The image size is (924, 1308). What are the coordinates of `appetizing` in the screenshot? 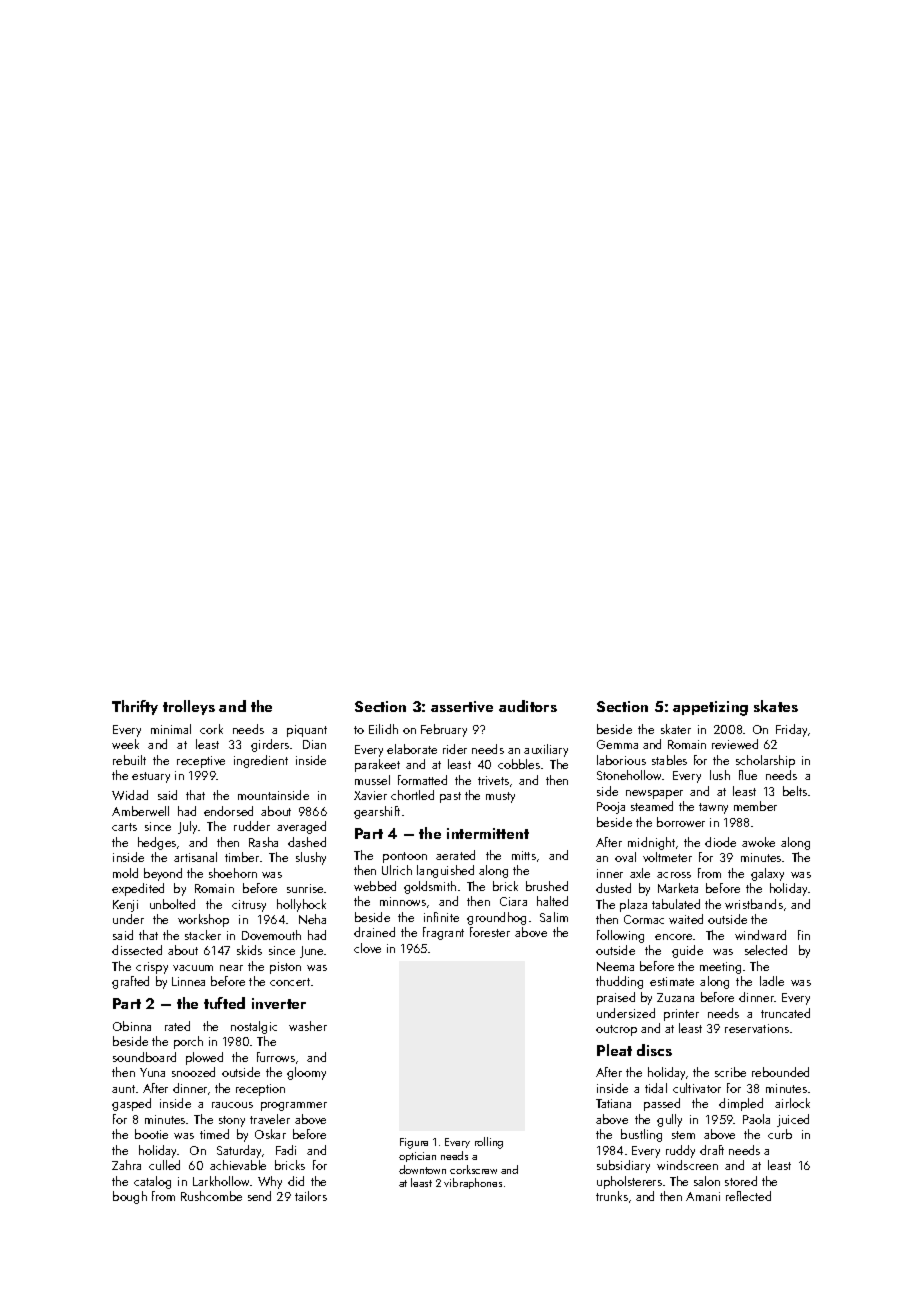 It's located at (710, 708).
